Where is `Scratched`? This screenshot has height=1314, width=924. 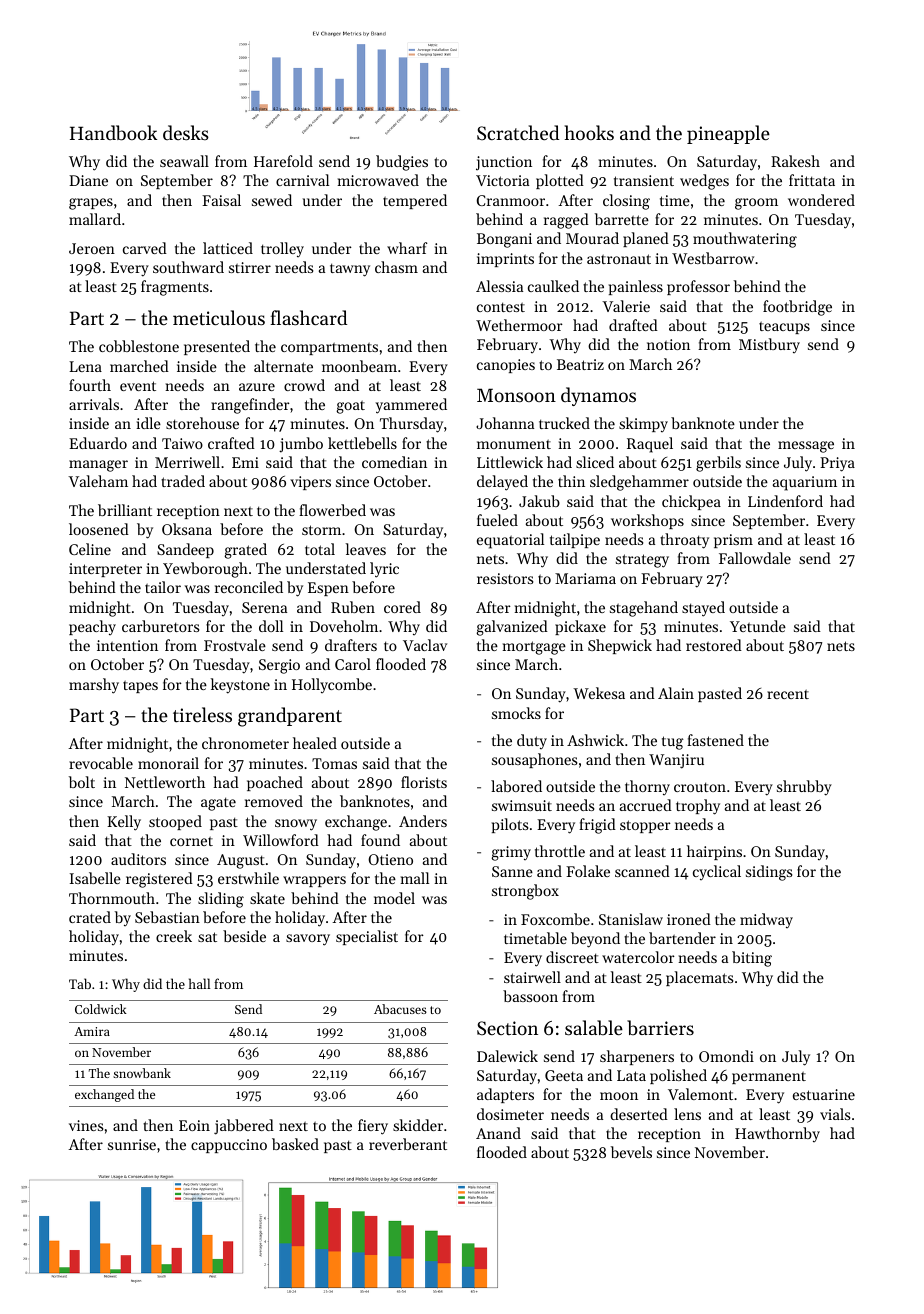
Scratched is located at coordinates (518, 132).
